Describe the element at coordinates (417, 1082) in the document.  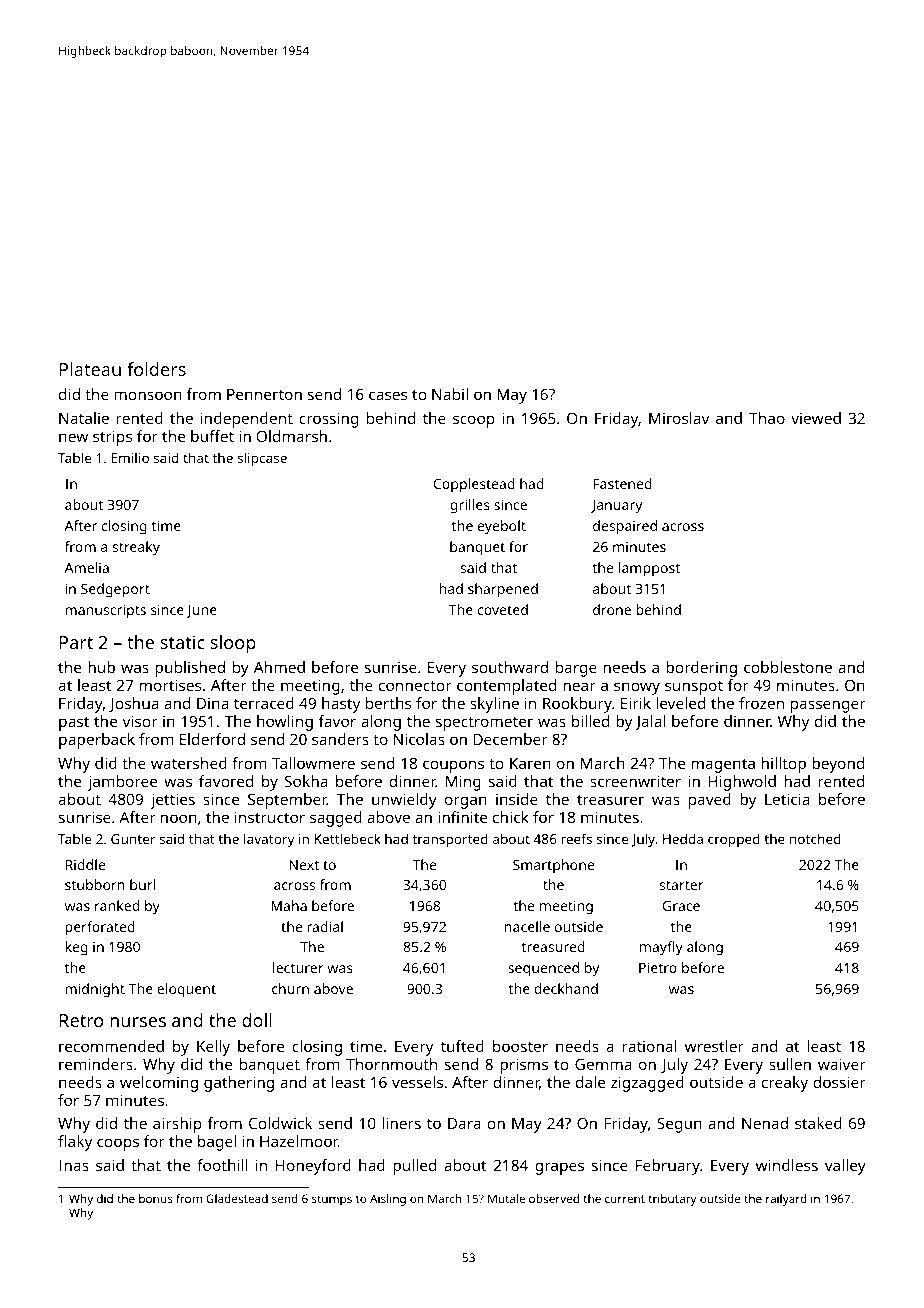
I see `vessels` at that location.
